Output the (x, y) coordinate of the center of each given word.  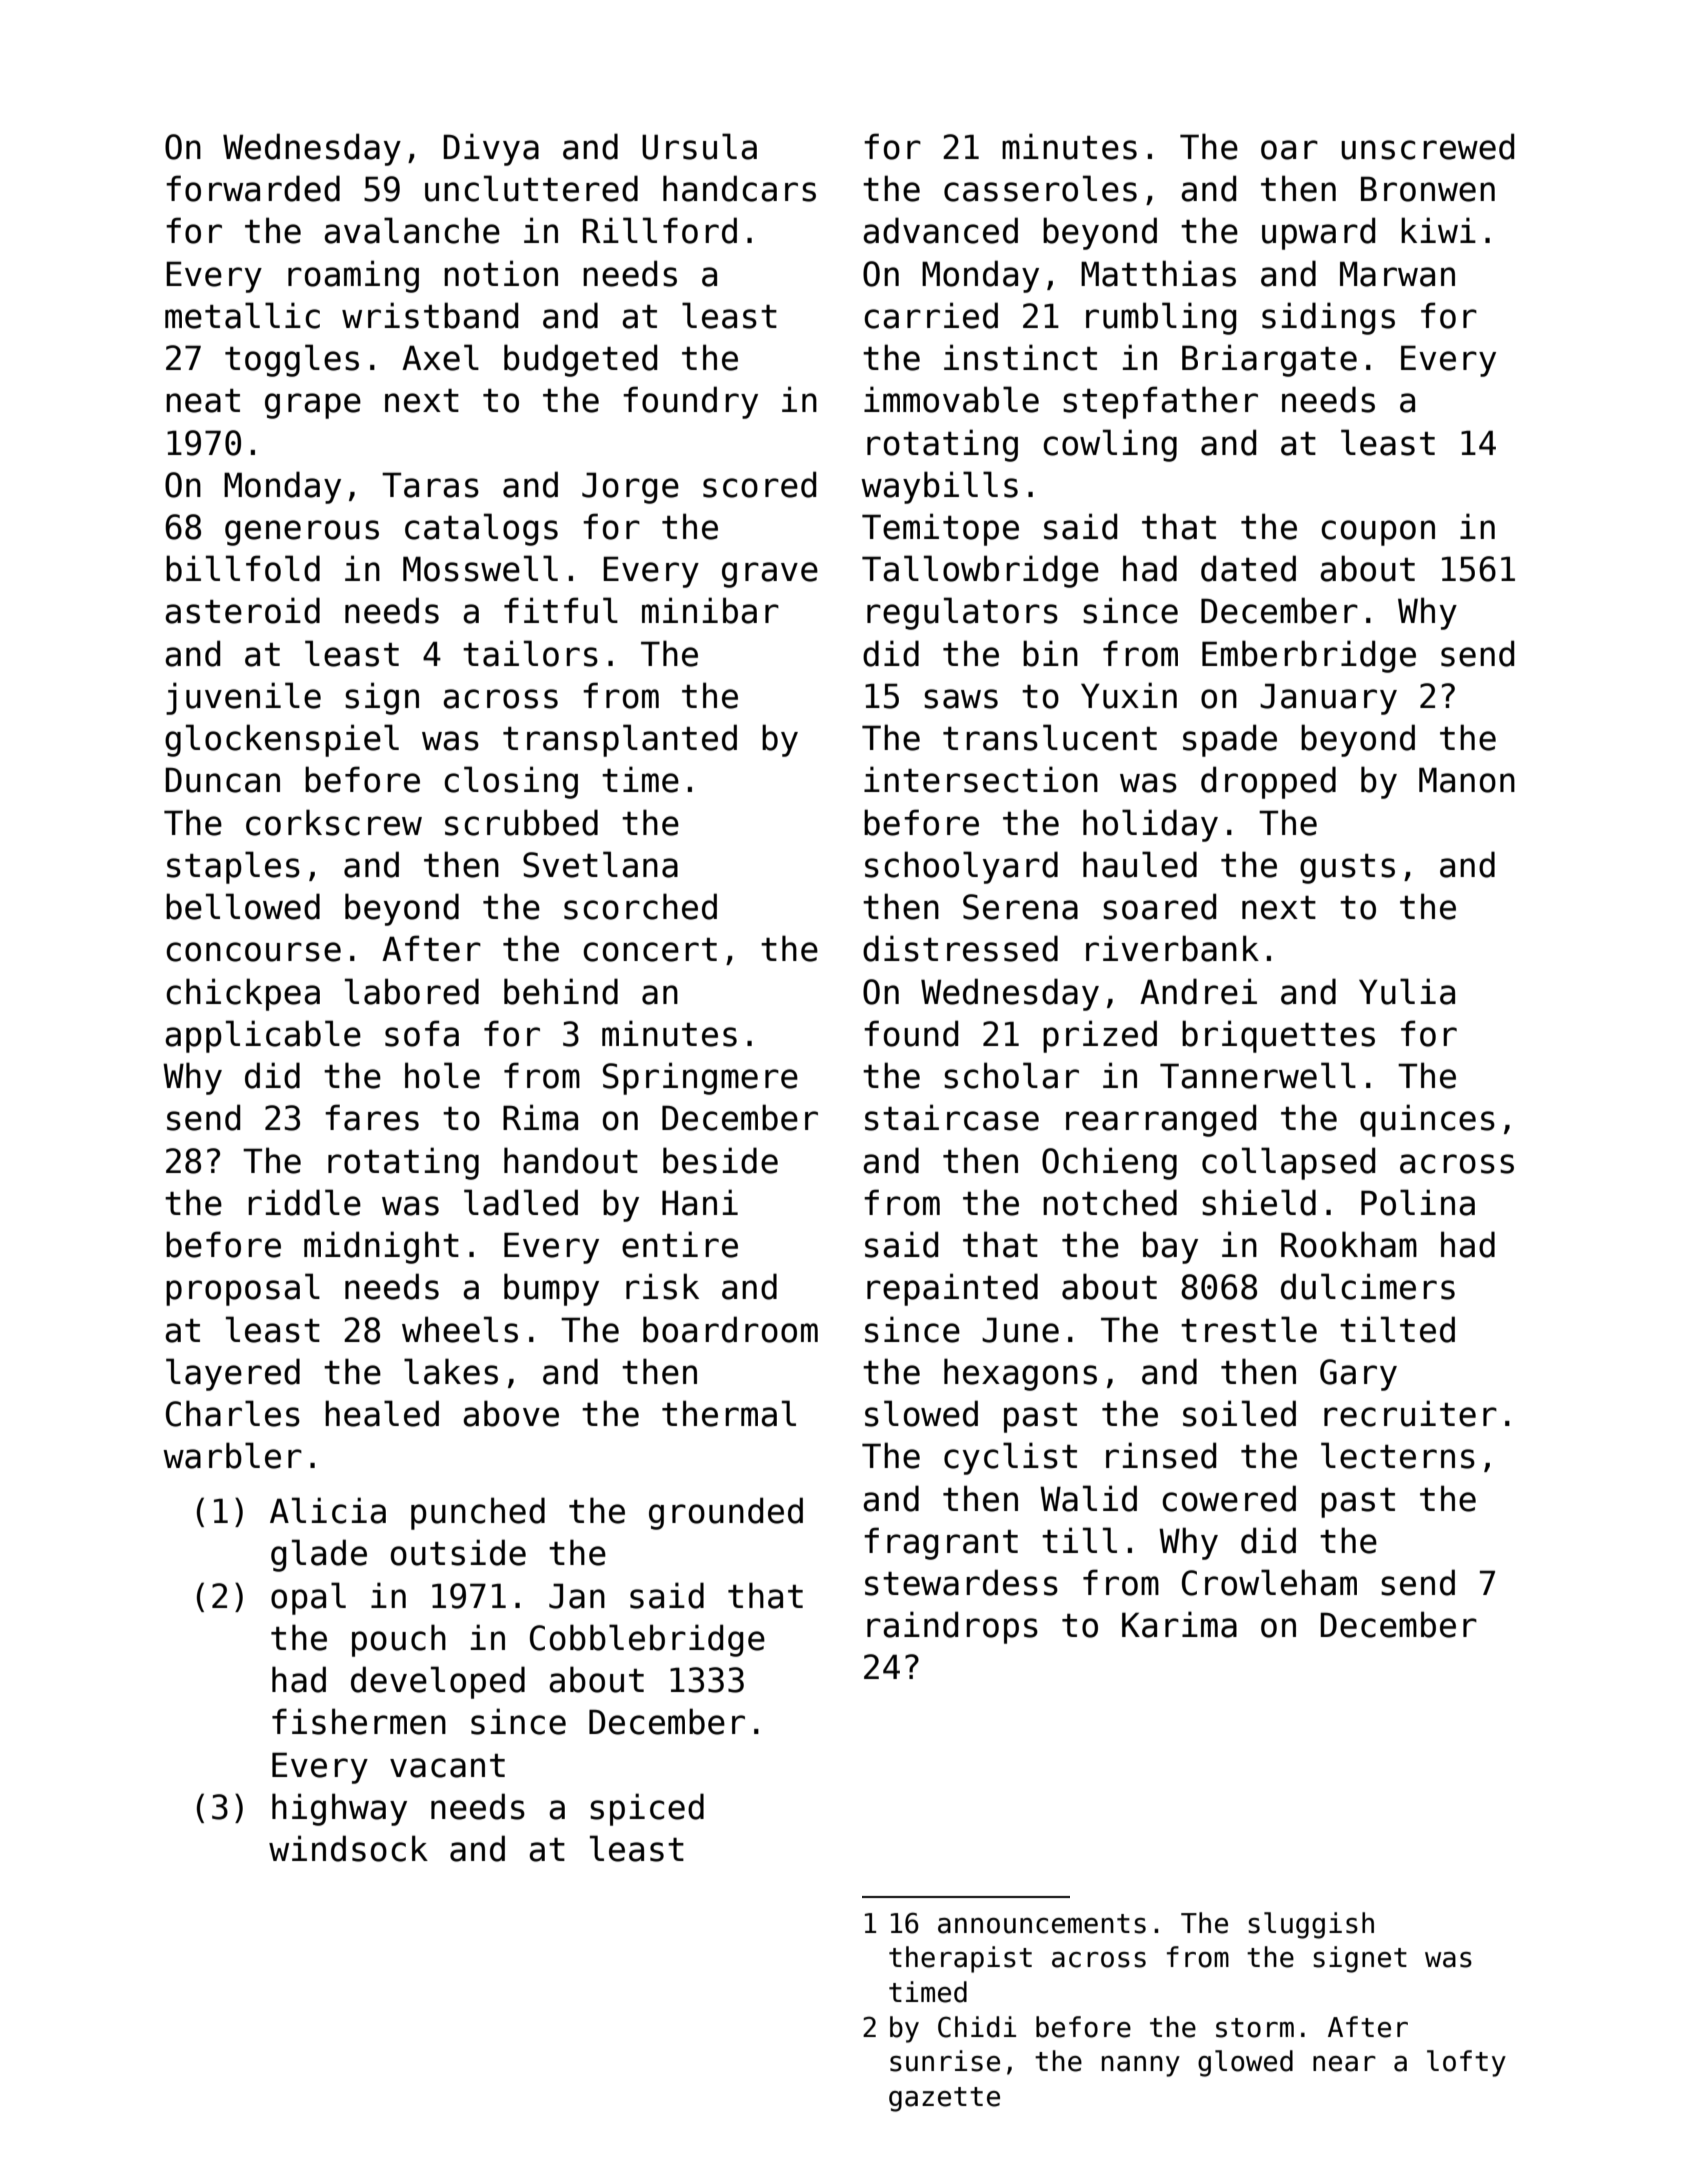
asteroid (242, 610)
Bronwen (1428, 189)
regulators (962, 613)
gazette (944, 2099)
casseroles (1040, 188)
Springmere (700, 1078)
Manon (1467, 780)
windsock (348, 1848)
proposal (243, 1289)
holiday (1150, 825)
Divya (491, 149)
